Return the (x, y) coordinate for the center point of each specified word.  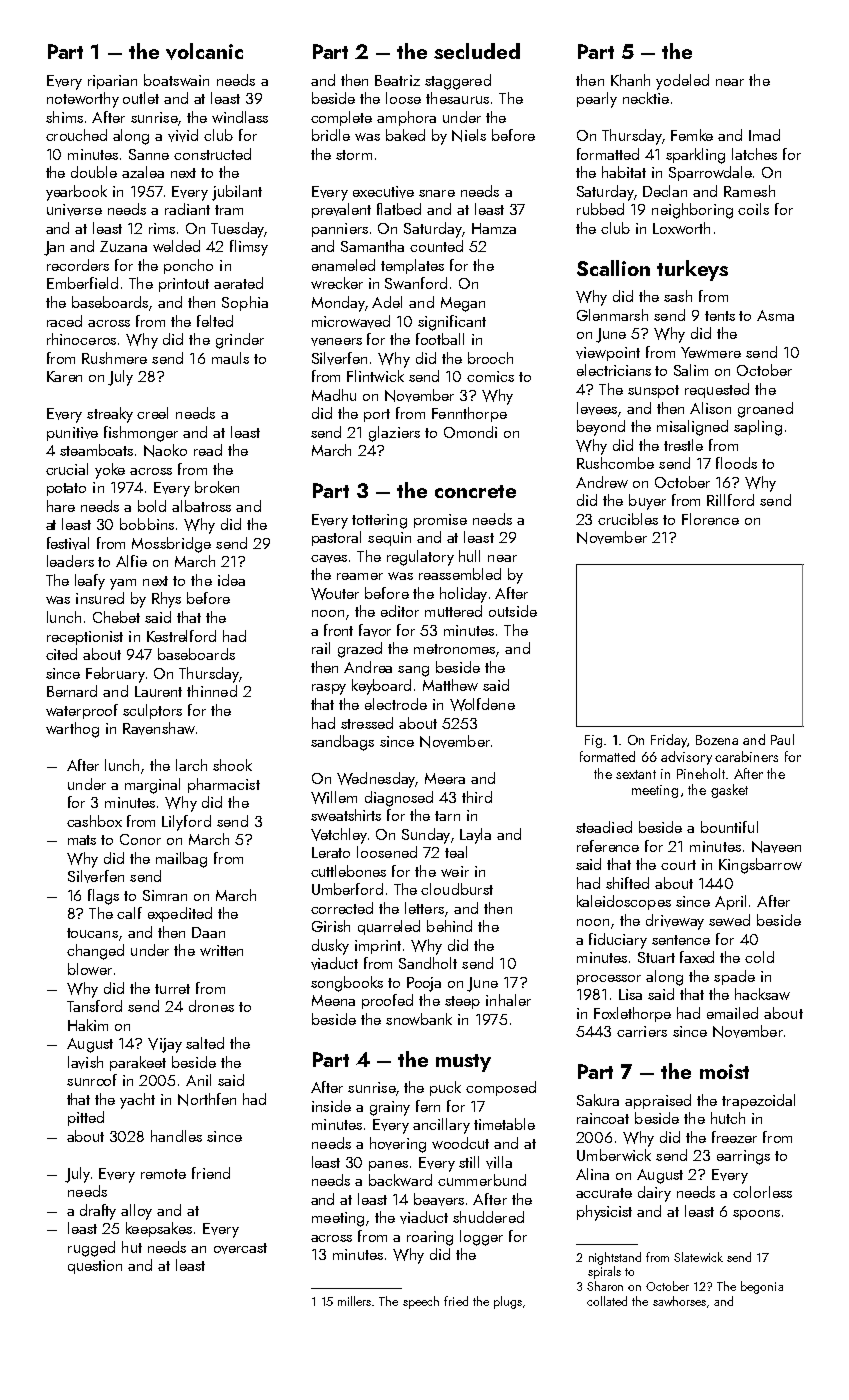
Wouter (335, 594)
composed (501, 1088)
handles (176, 1136)
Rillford (730, 500)
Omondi (470, 432)
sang (413, 671)
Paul (782, 739)
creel (152, 413)
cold (759, 957)
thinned (212, 691)
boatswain (176, 80)
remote (163, 1174)
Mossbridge (171, 545)
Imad (764, 135)
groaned (765, 410)
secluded (477, 51)
